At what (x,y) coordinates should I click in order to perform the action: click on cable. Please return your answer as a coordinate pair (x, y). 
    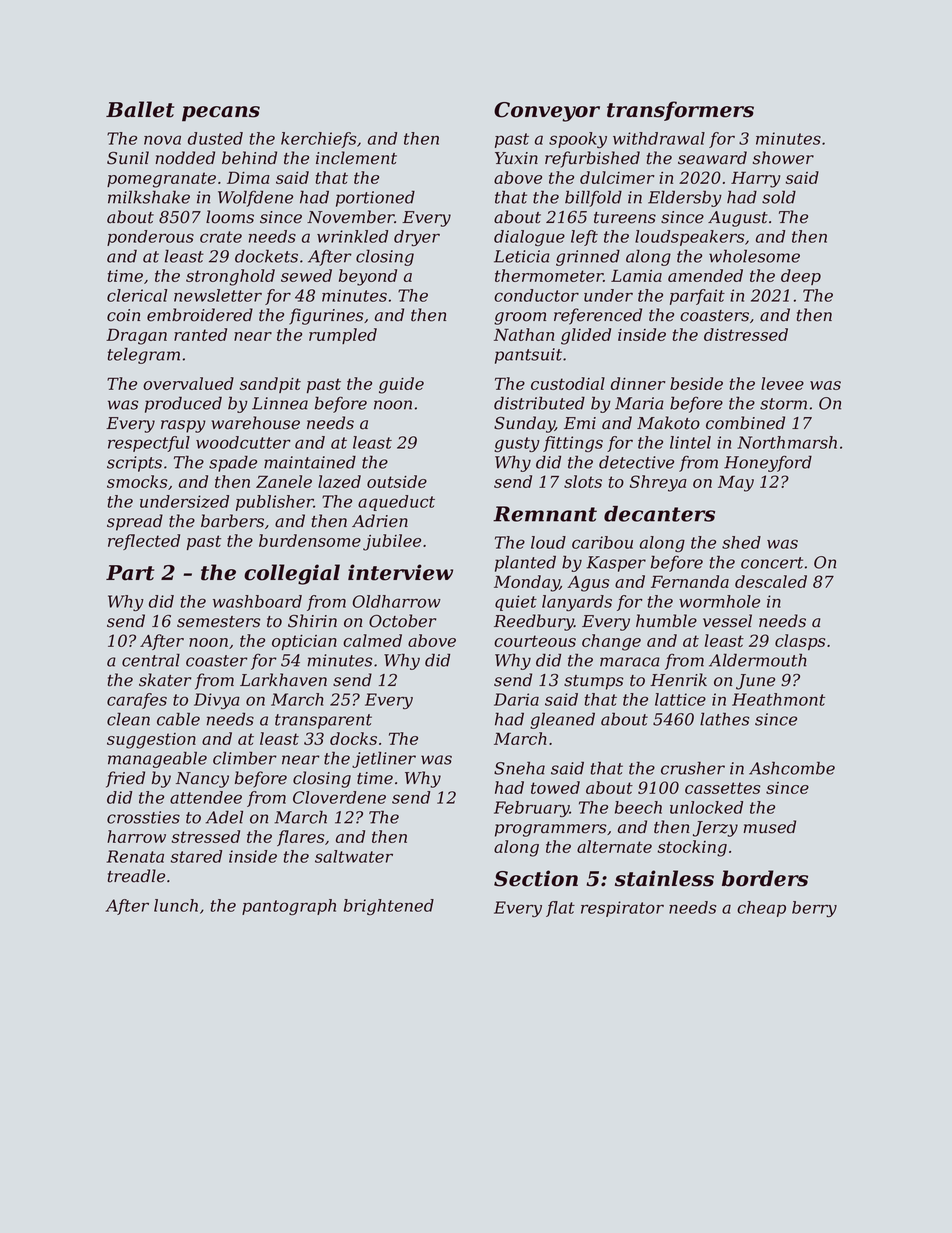
    Looking at the image, I should click on (178, 719).
